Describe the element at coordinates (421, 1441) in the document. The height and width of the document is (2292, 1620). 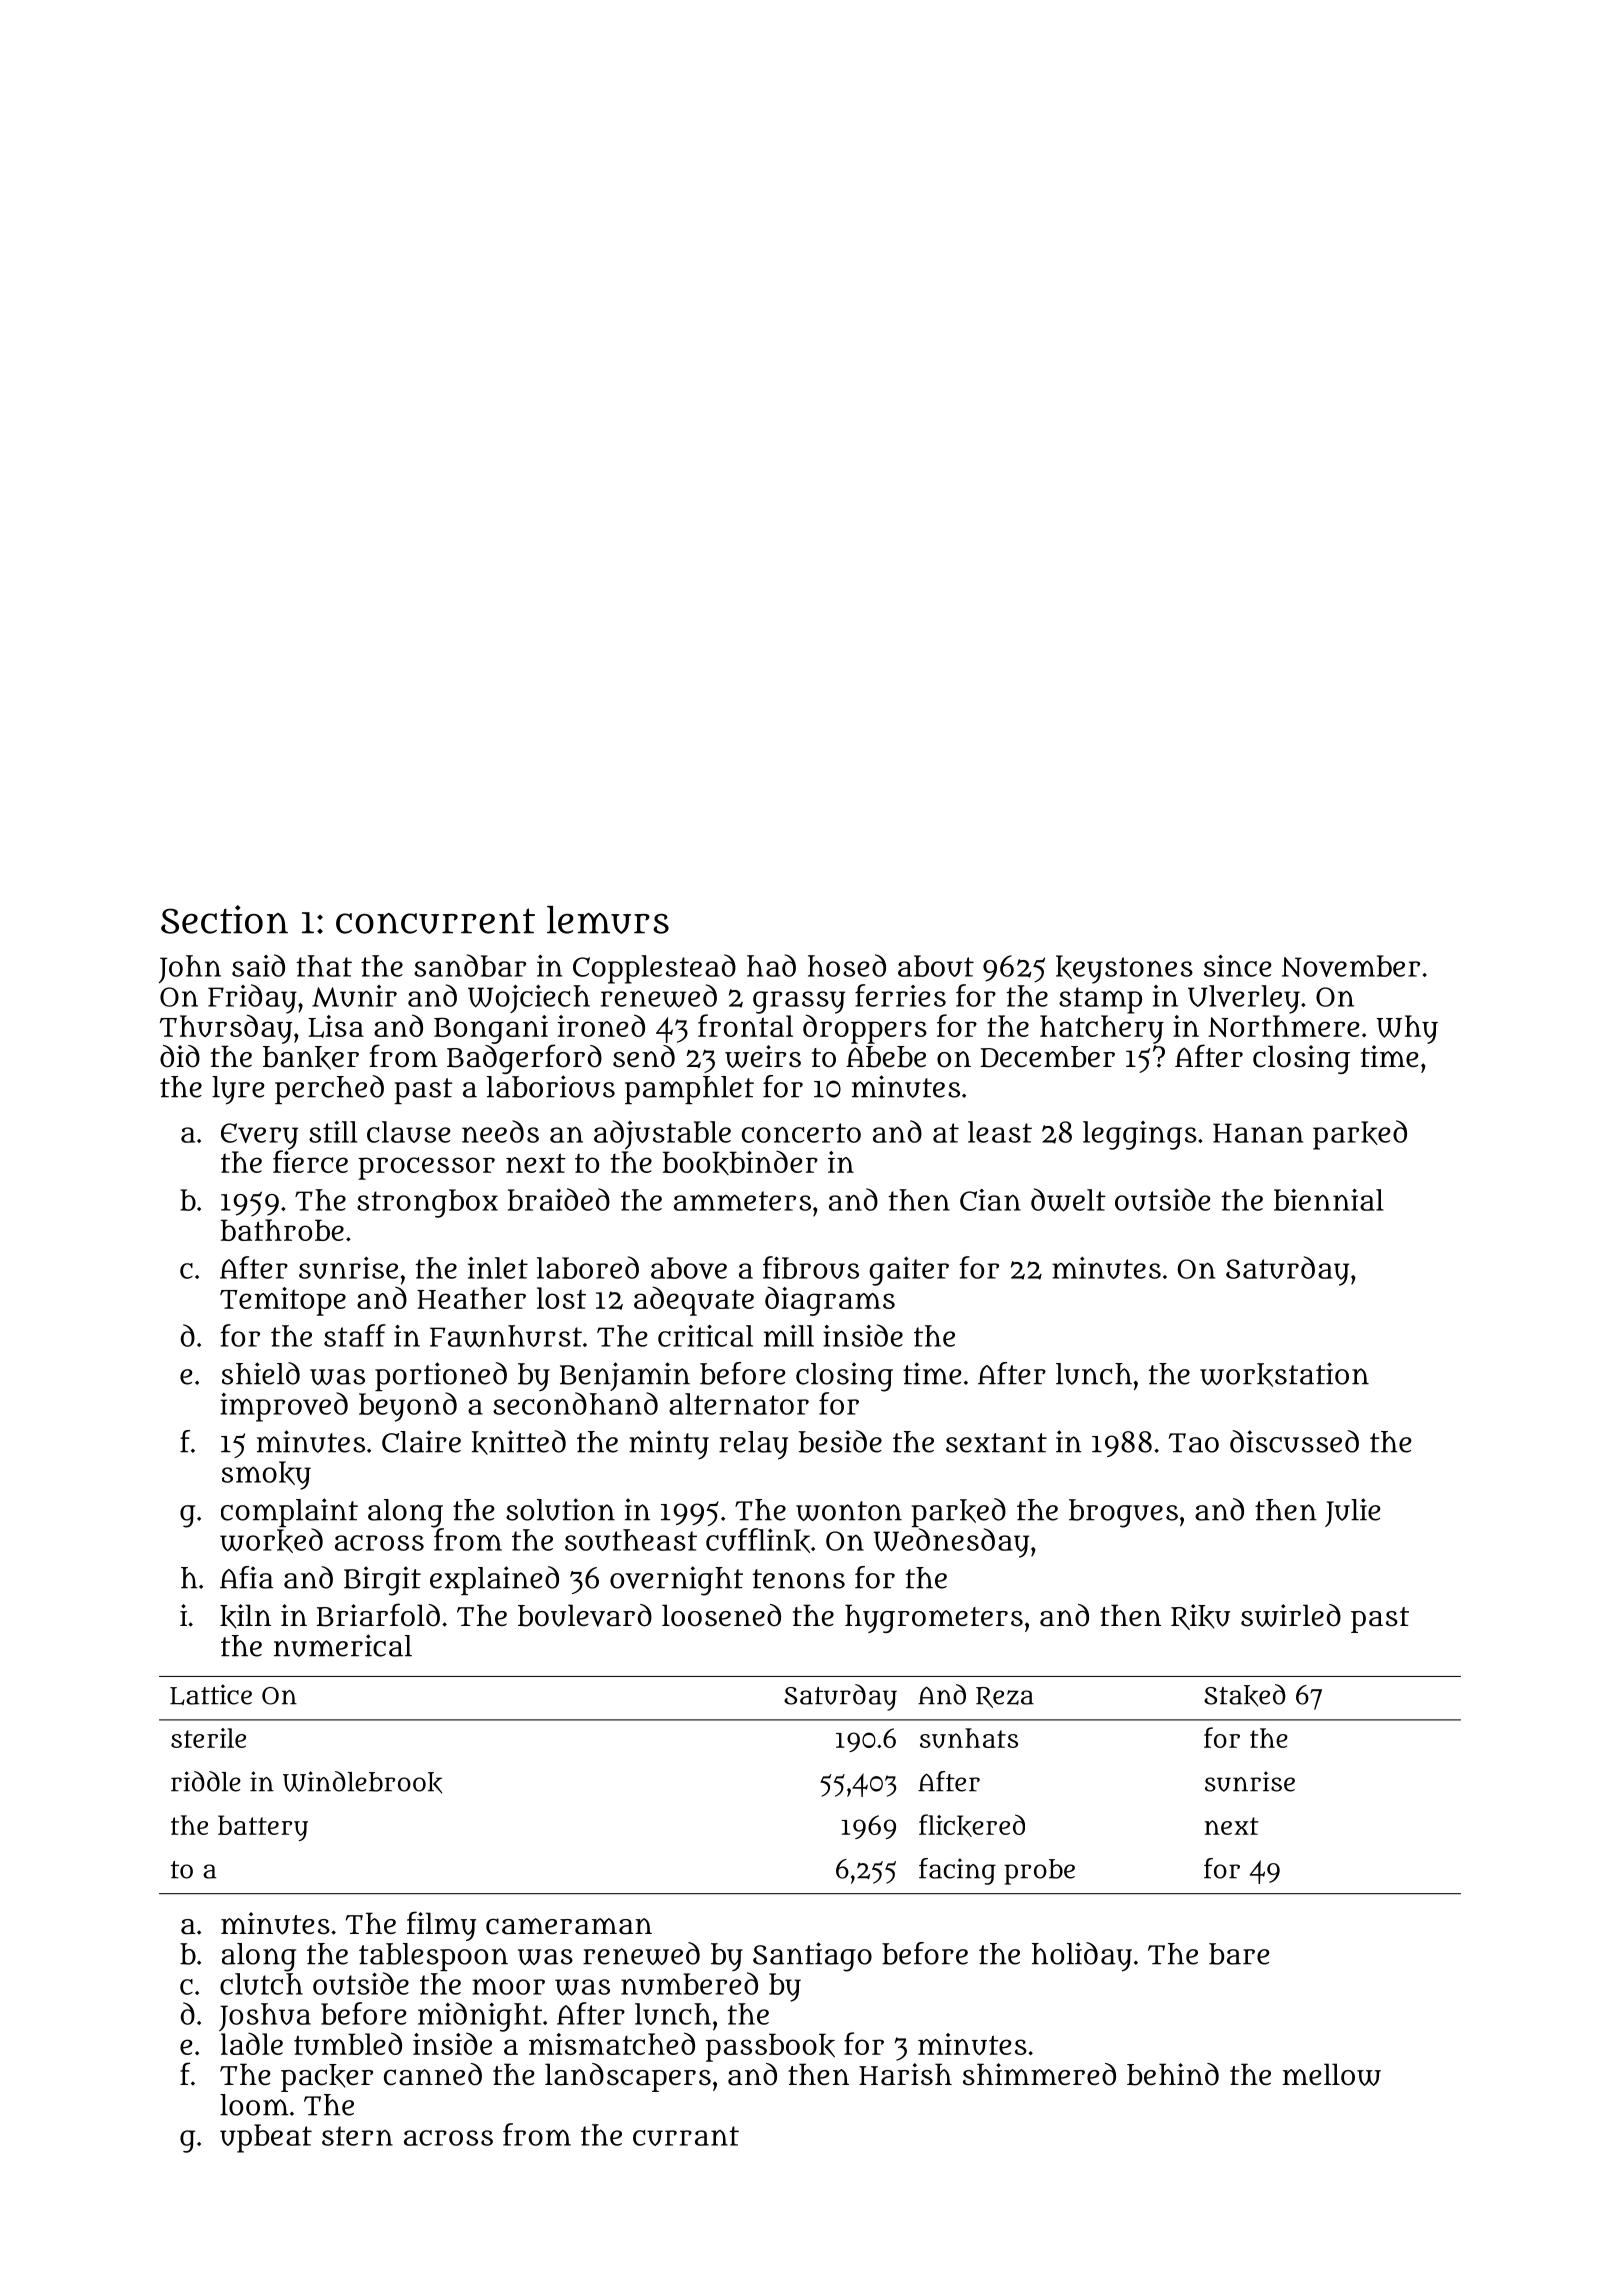
I see `Claire` at that location.
